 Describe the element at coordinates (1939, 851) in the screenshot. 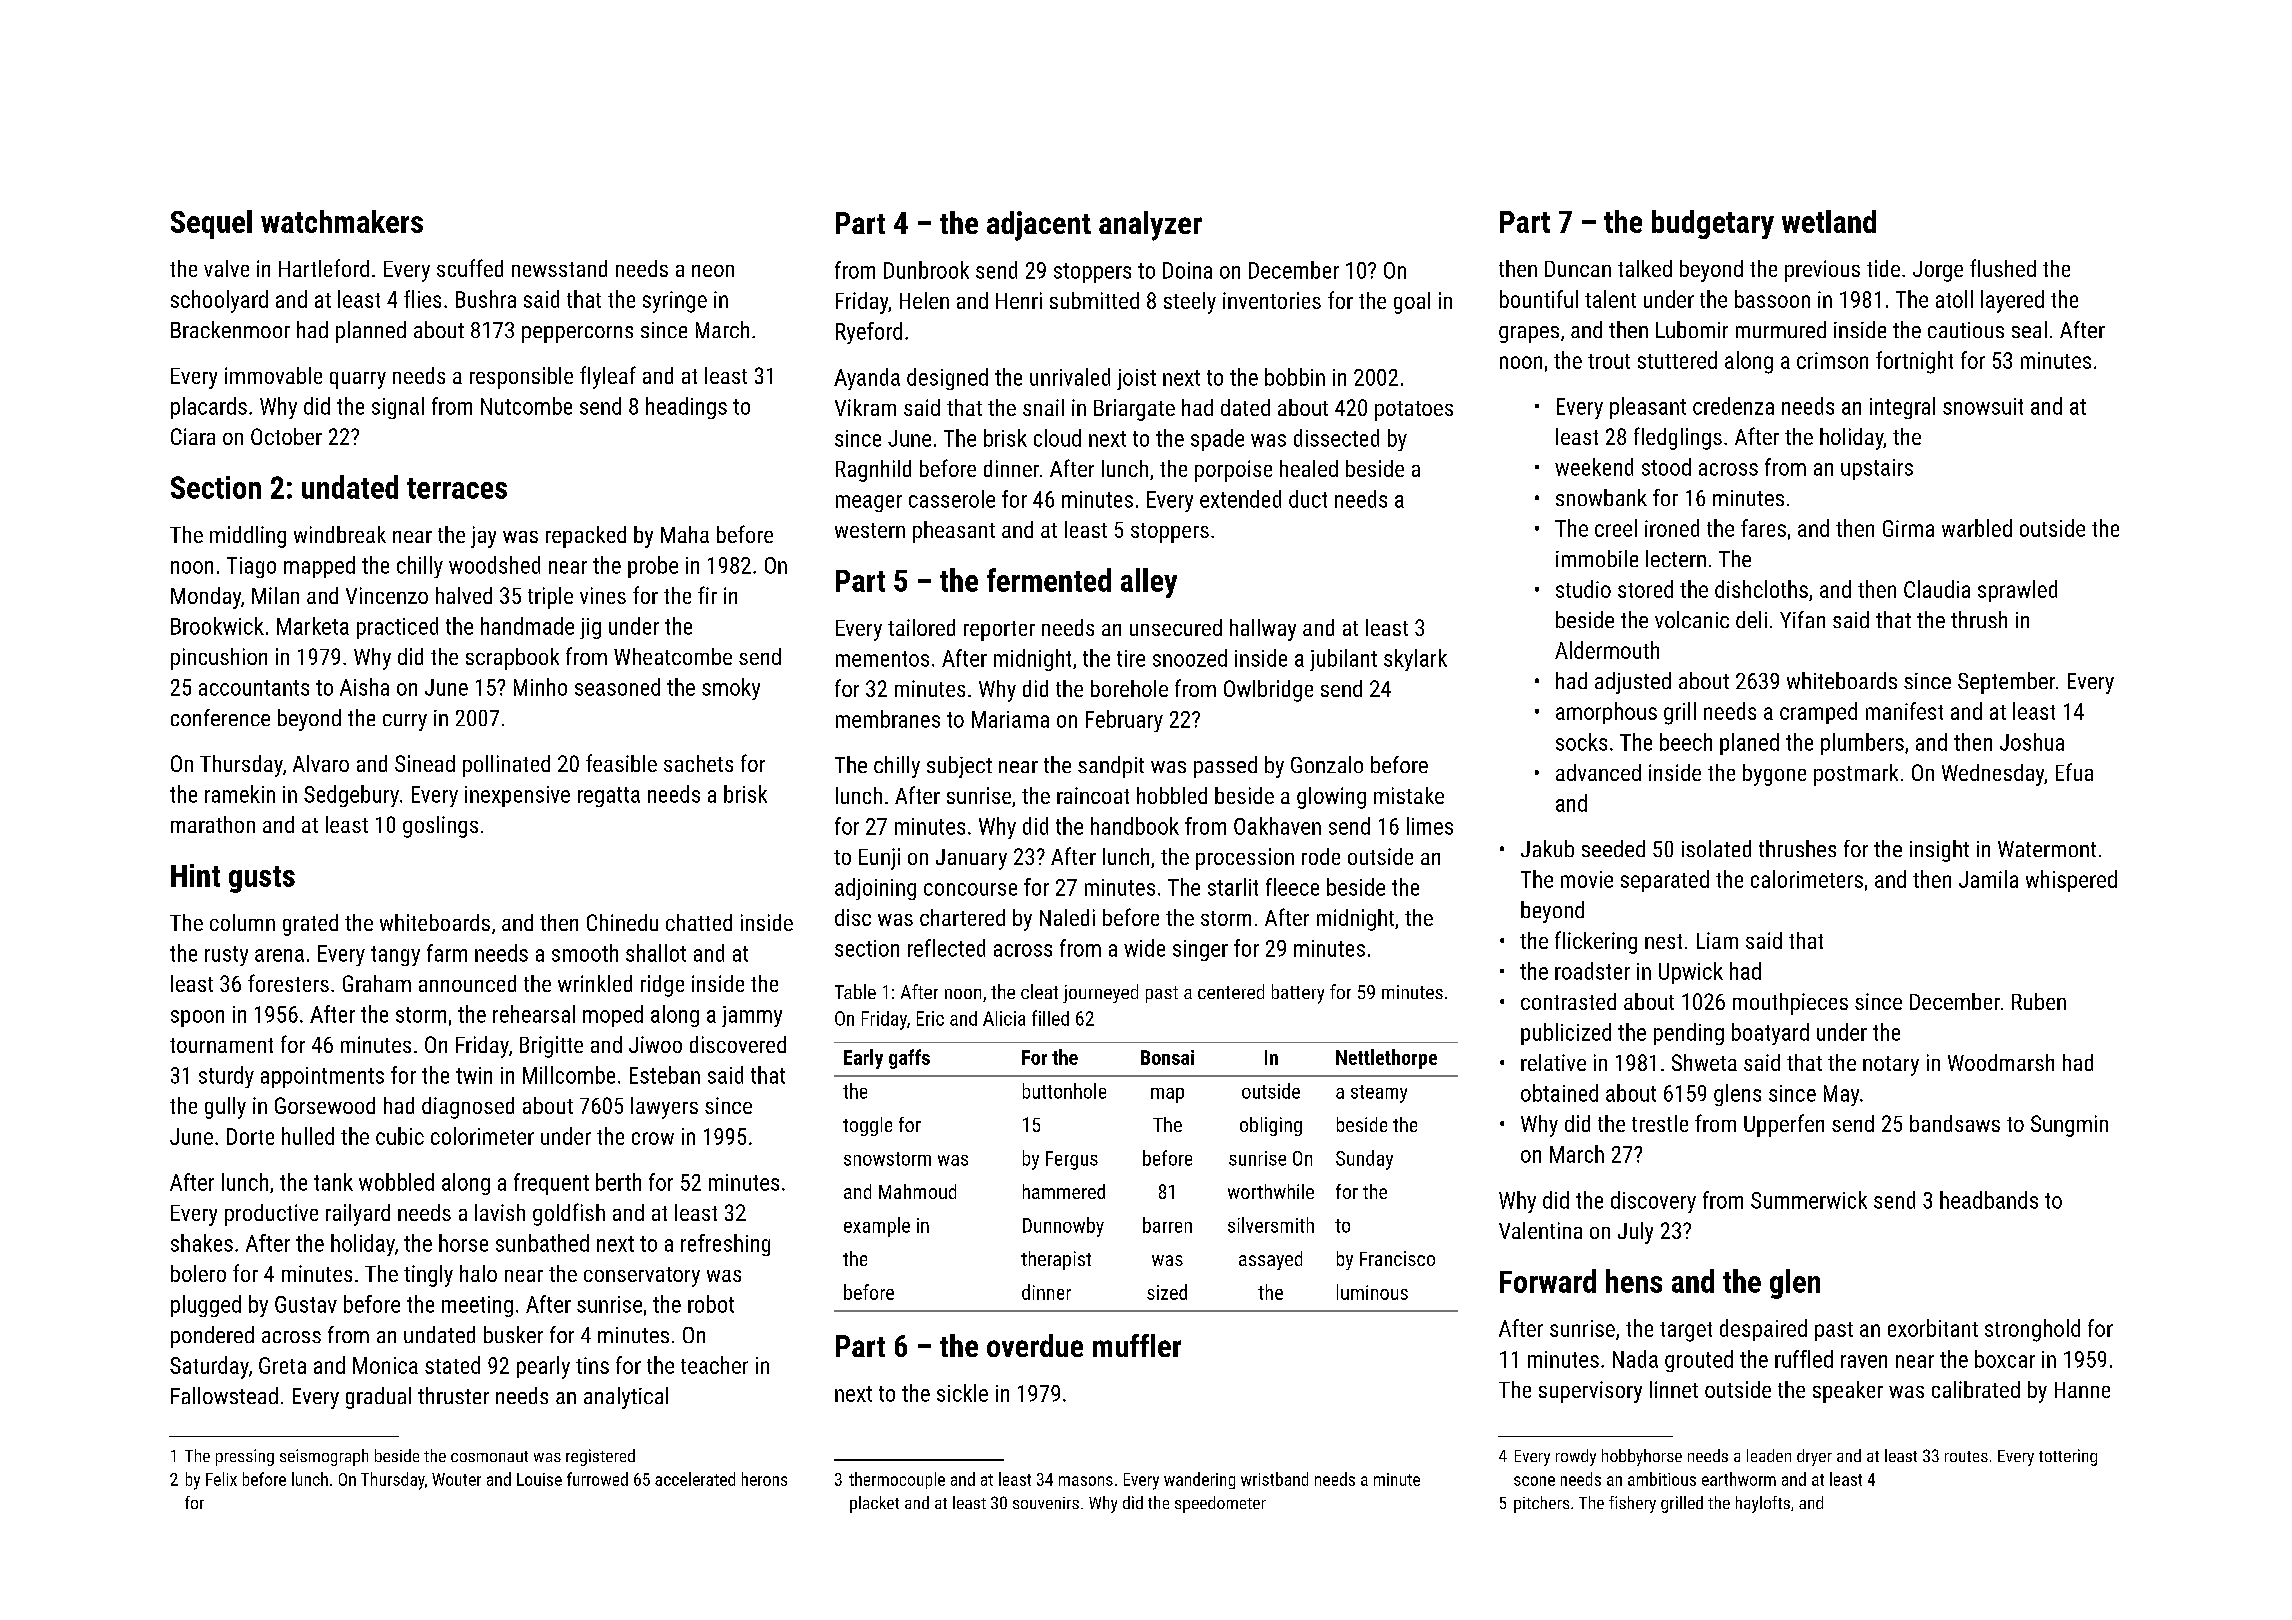

I see `insight` at that location.
